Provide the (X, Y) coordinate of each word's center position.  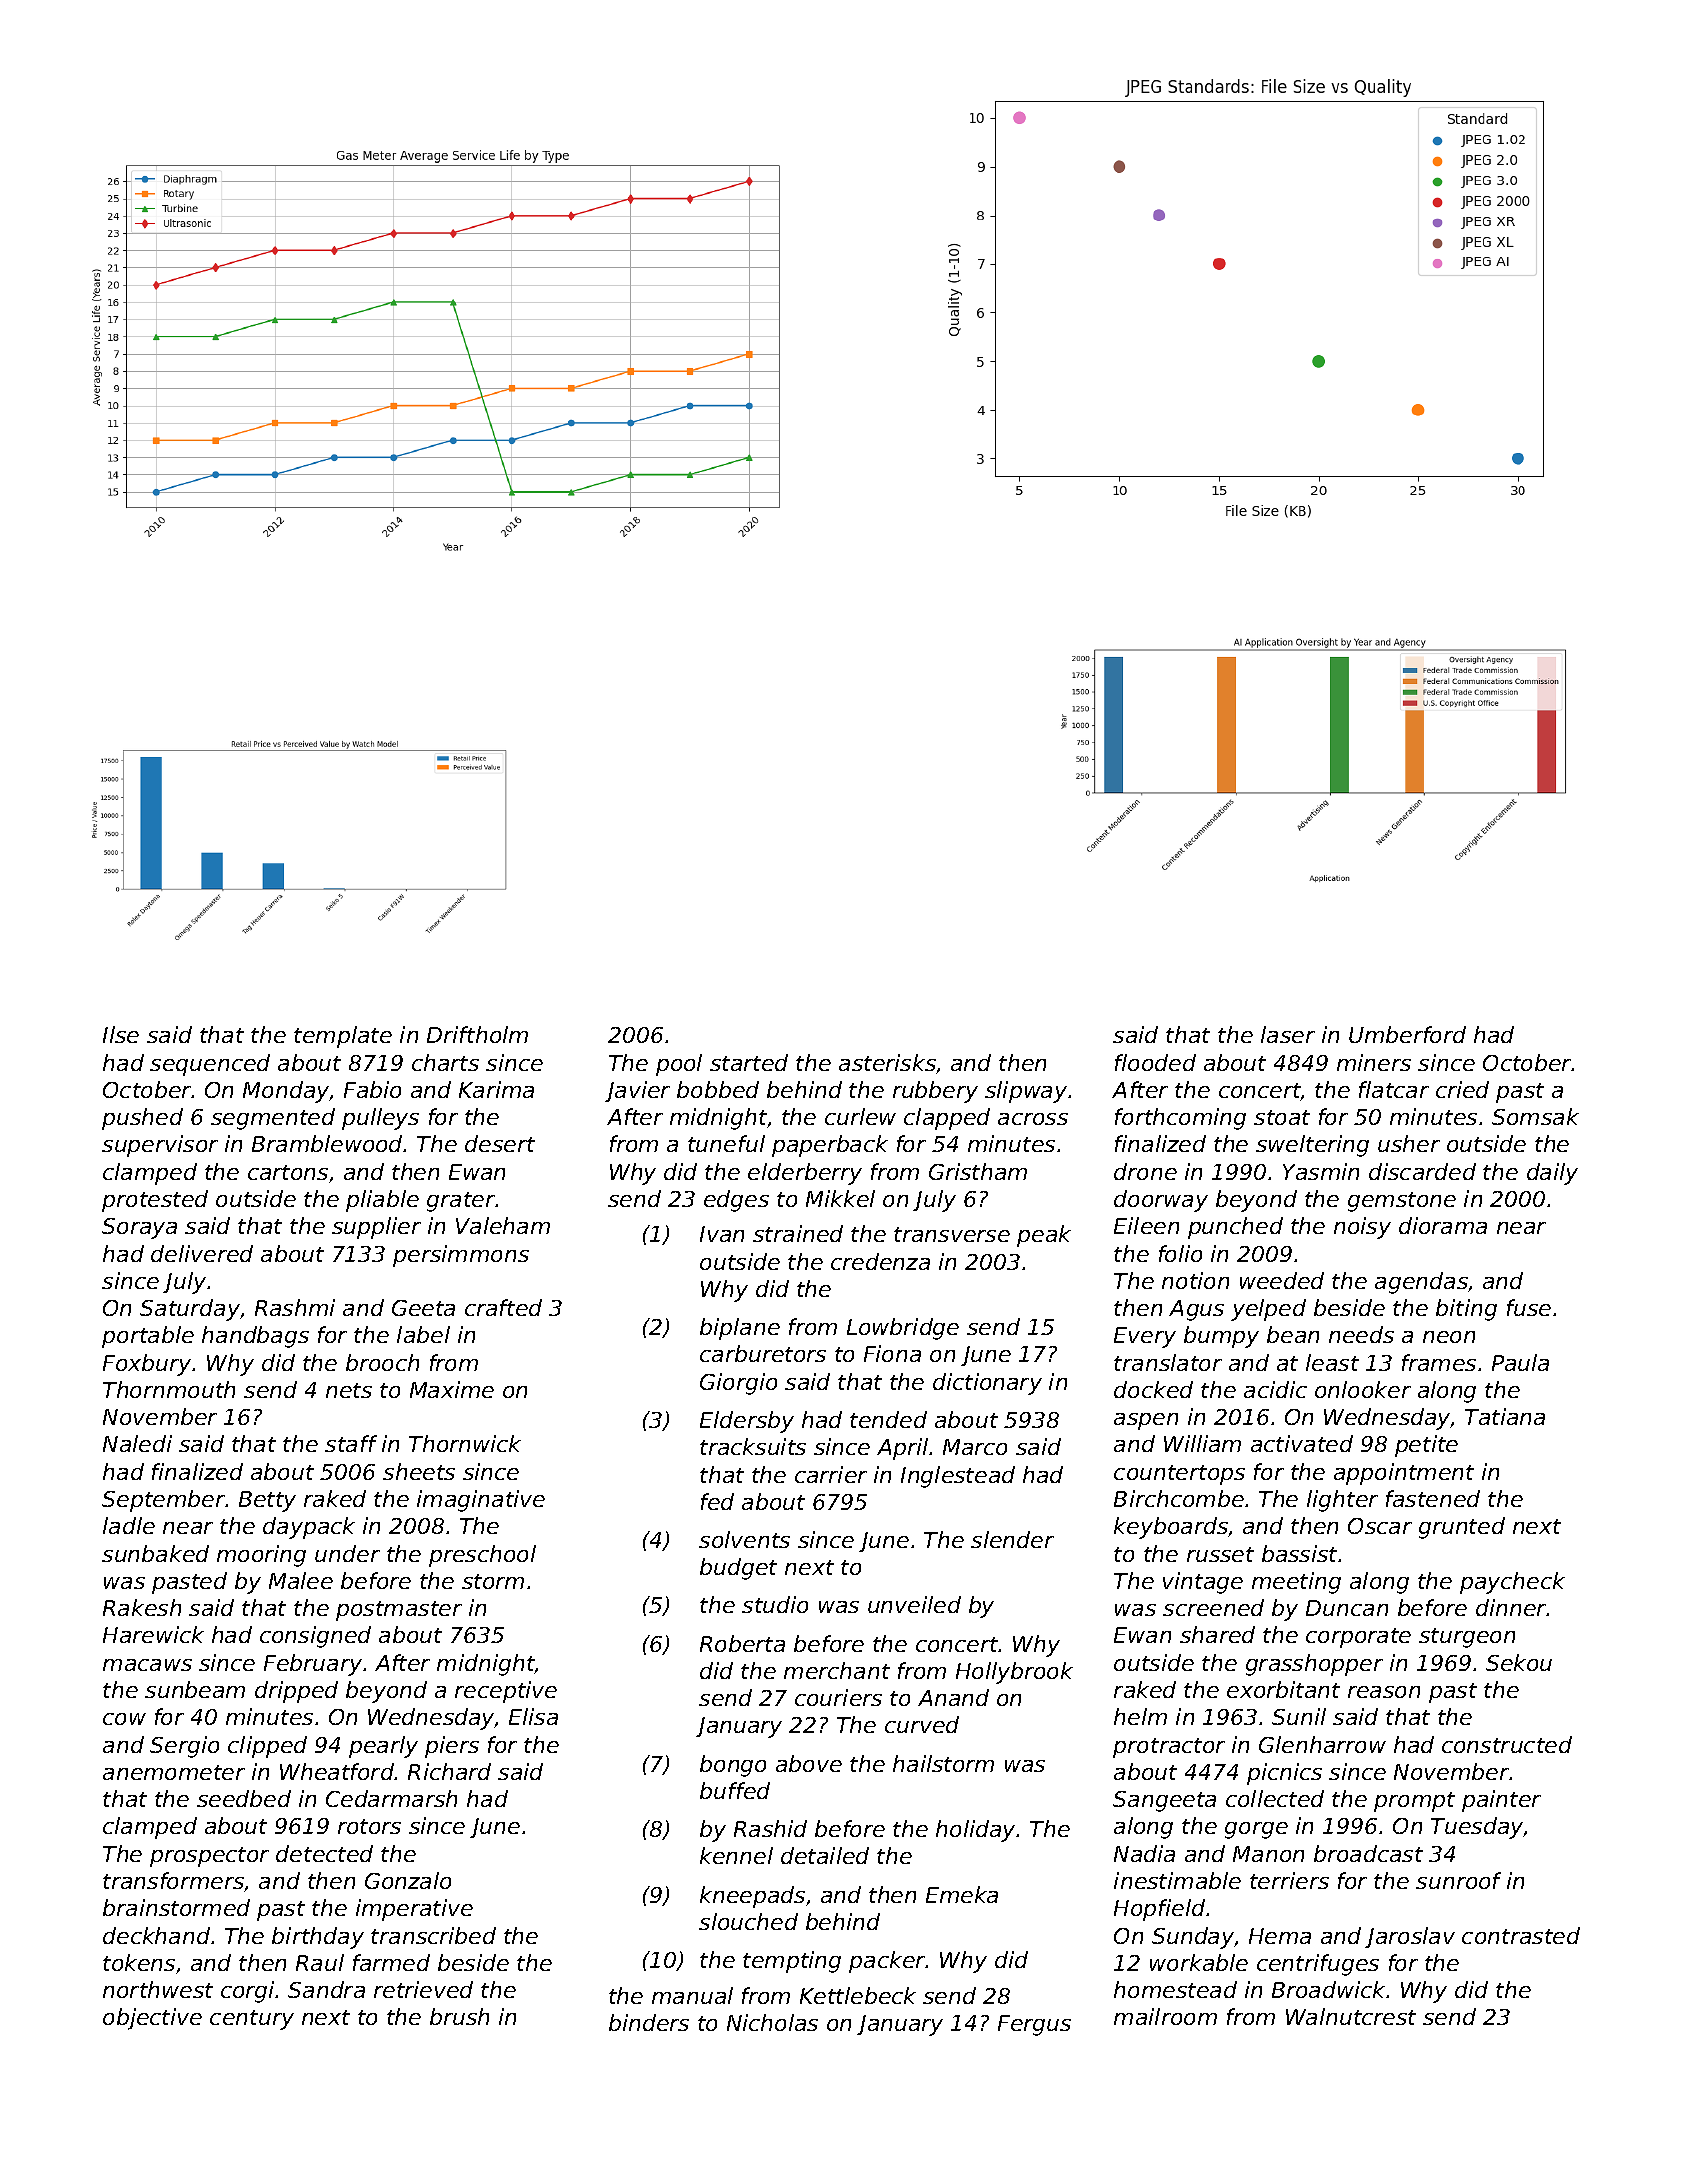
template (343, 1037)
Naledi (137, 1443)
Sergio (184, 1747)
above (809, 1763)
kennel (736, 1855)
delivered (202, 1253)
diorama (1443, 1225)
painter (1501, 1801)
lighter (1342, 1501)
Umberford (1407, 1034)
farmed (391, 1962)
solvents (744, 1539)
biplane (740, 1329)
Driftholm (477, 1034)
